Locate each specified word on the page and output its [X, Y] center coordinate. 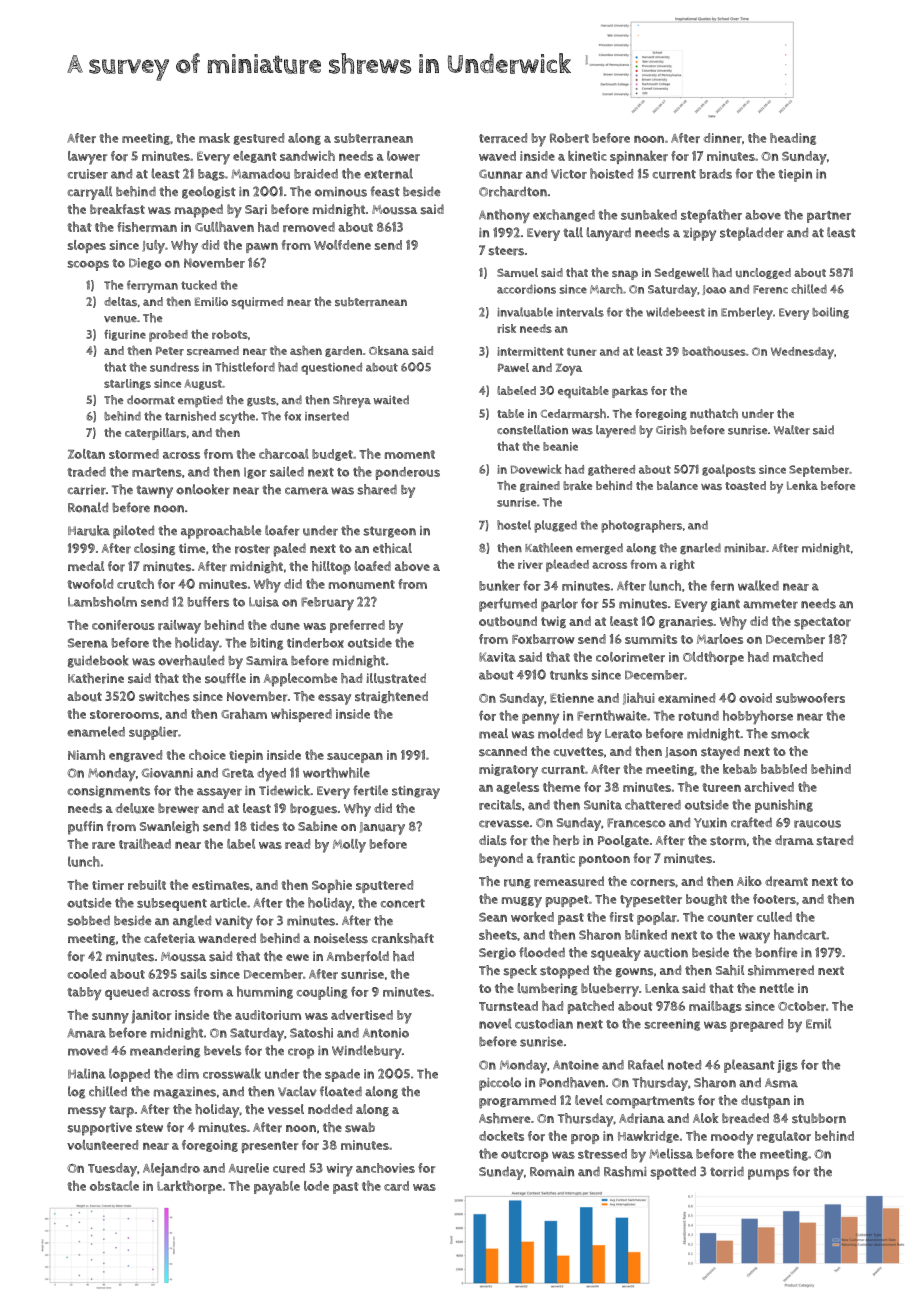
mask [214, 138]
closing [154, 549]
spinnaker [639, 157]
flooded [542, 952]
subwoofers [810, 698]
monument [362, 584]
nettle [777, 988]
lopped [129, 1075]
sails [194, 974]
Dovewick [536, 469]
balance [677, 485]
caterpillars [155, 434]
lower [403, 156]
